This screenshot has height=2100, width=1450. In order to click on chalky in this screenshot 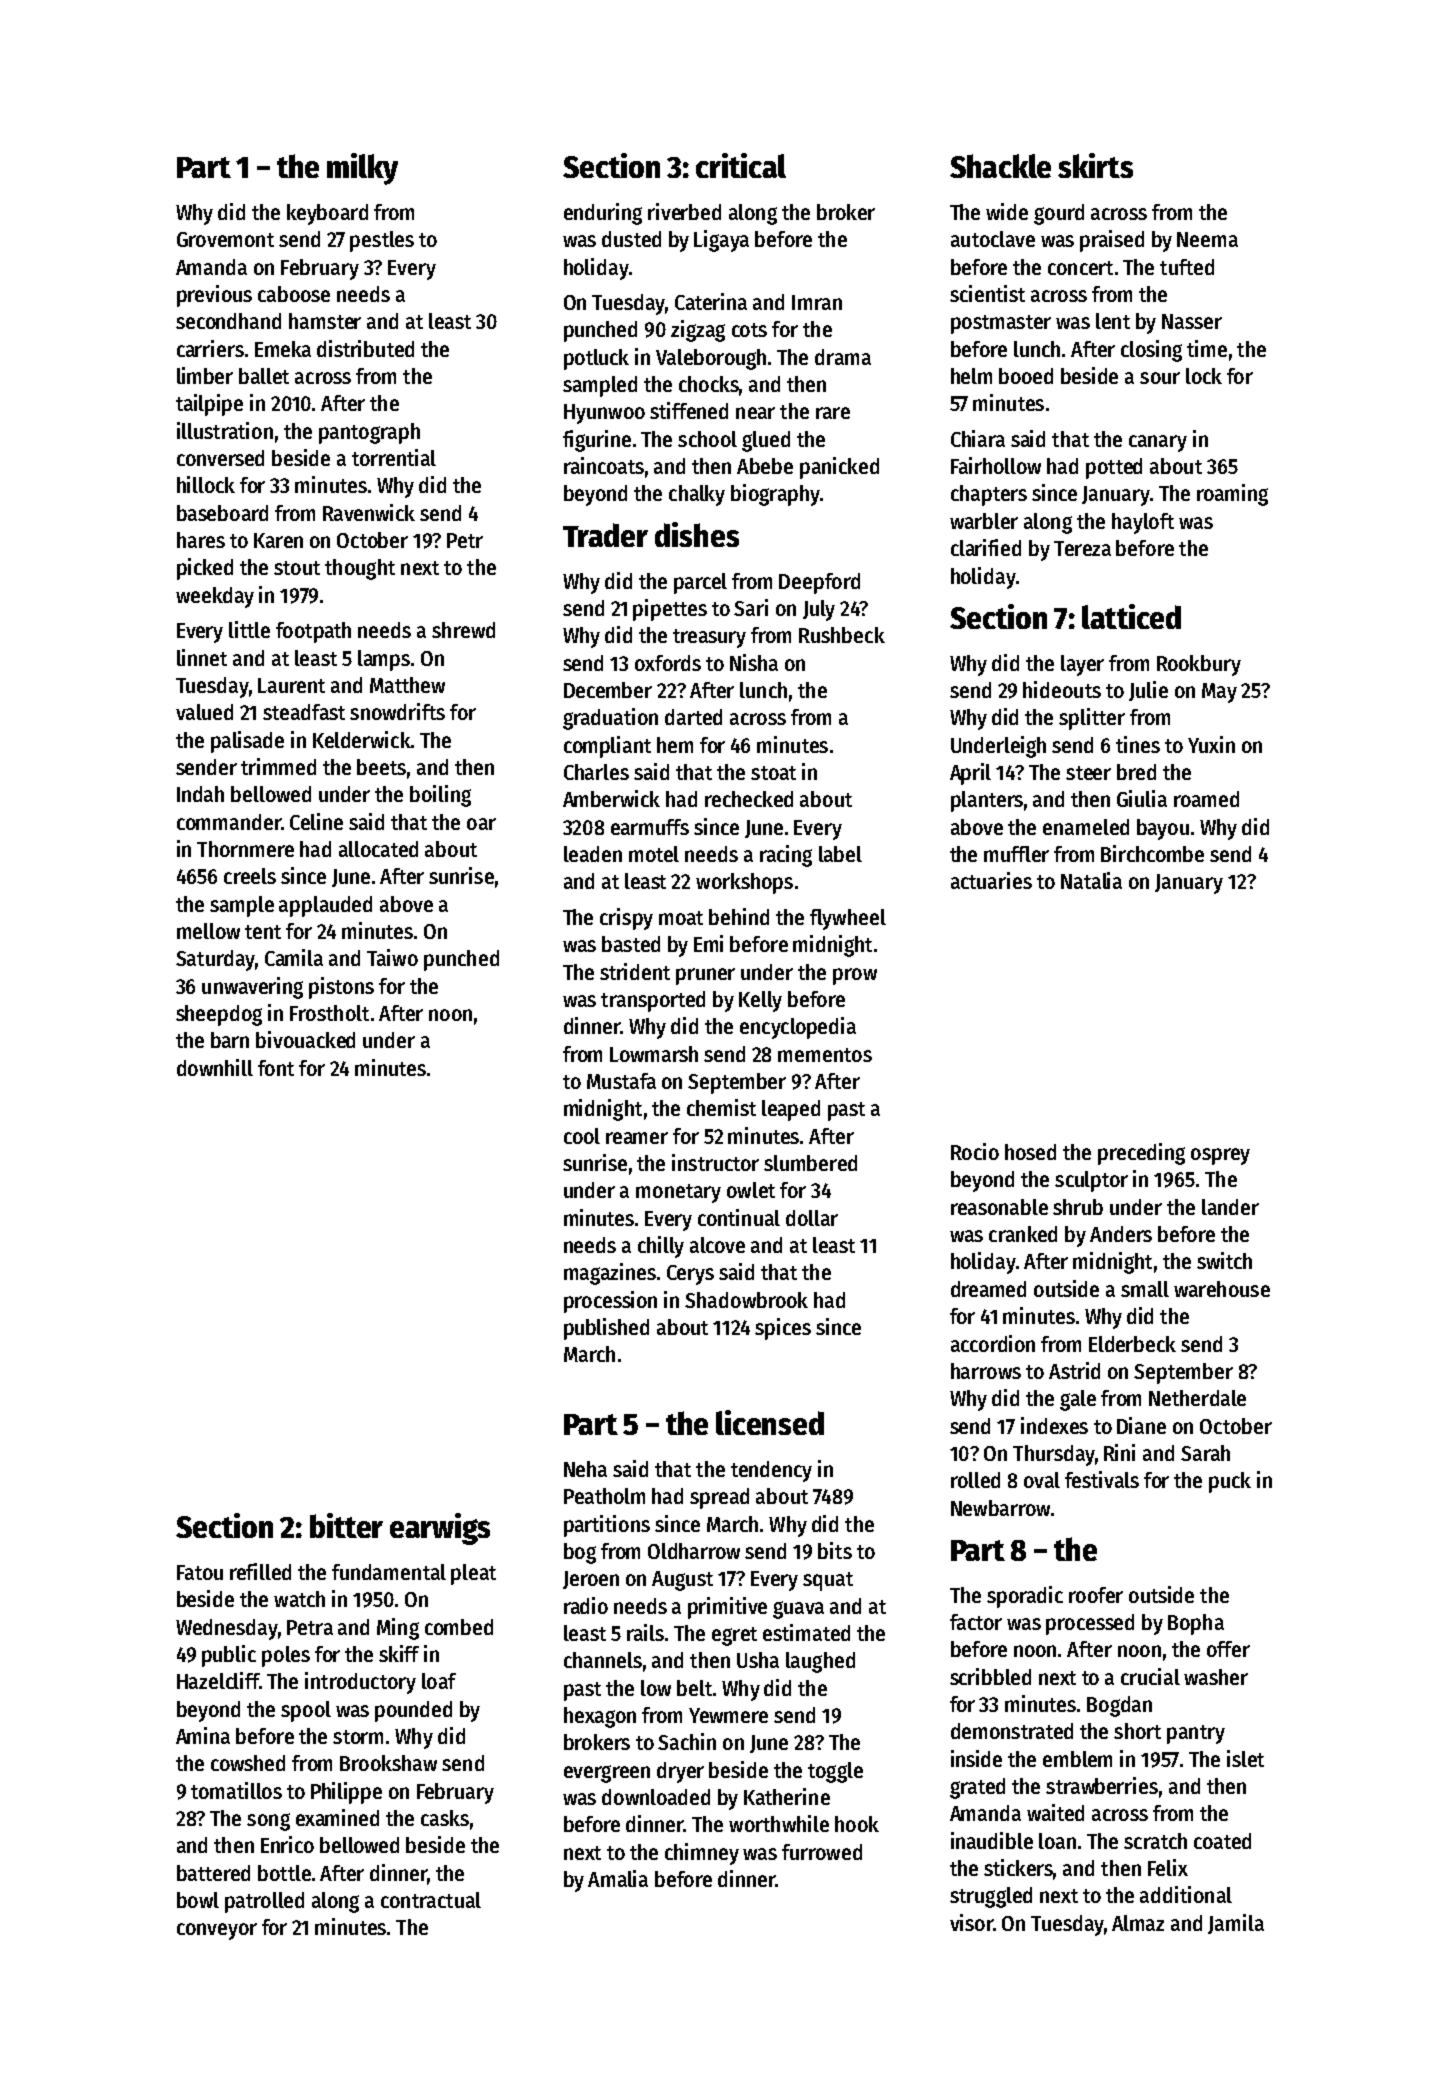, I will do `click(697, 495)`.
